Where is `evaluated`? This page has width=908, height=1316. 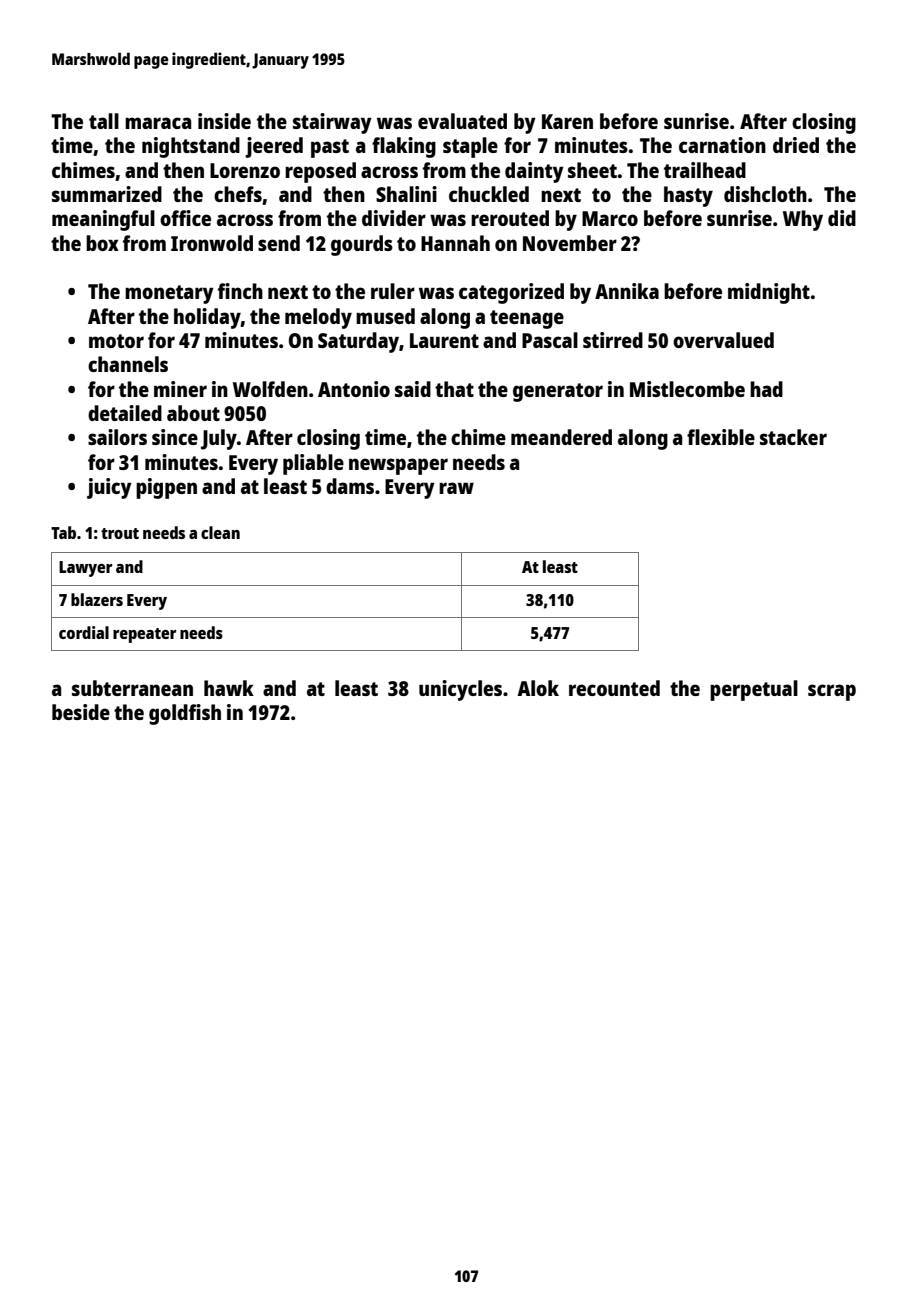
evaluated is located at coordinates (462, 121).
